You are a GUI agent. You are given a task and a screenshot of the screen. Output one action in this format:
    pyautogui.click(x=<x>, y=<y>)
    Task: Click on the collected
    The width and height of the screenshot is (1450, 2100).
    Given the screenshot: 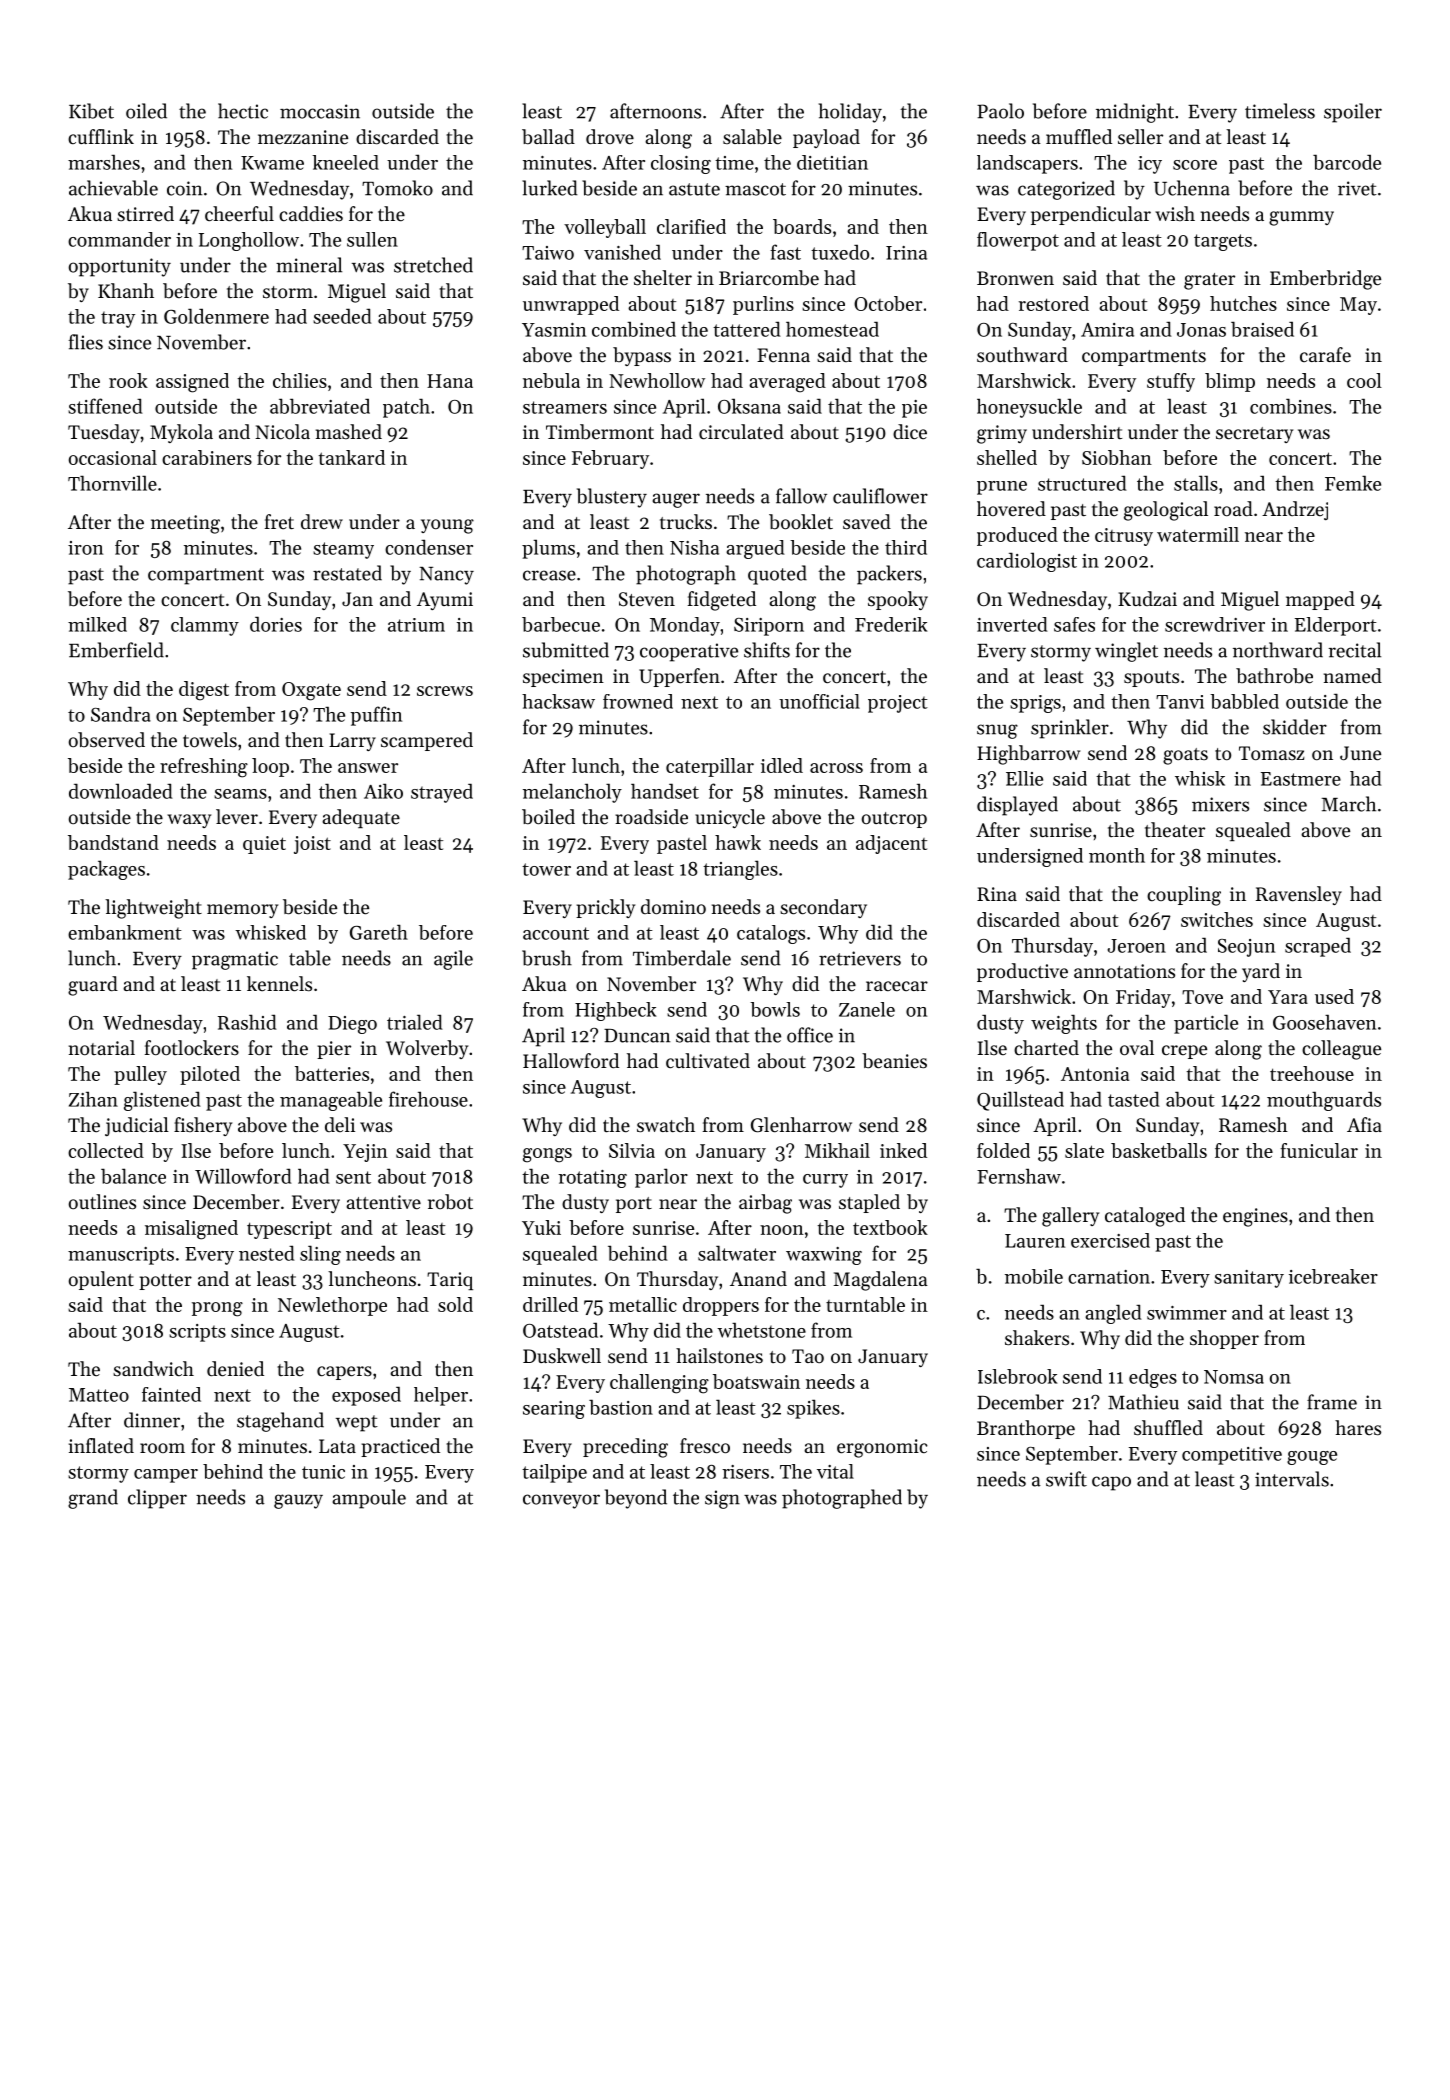 What is the action you would take?
    pyautogui.click(x=106, y=1150)
